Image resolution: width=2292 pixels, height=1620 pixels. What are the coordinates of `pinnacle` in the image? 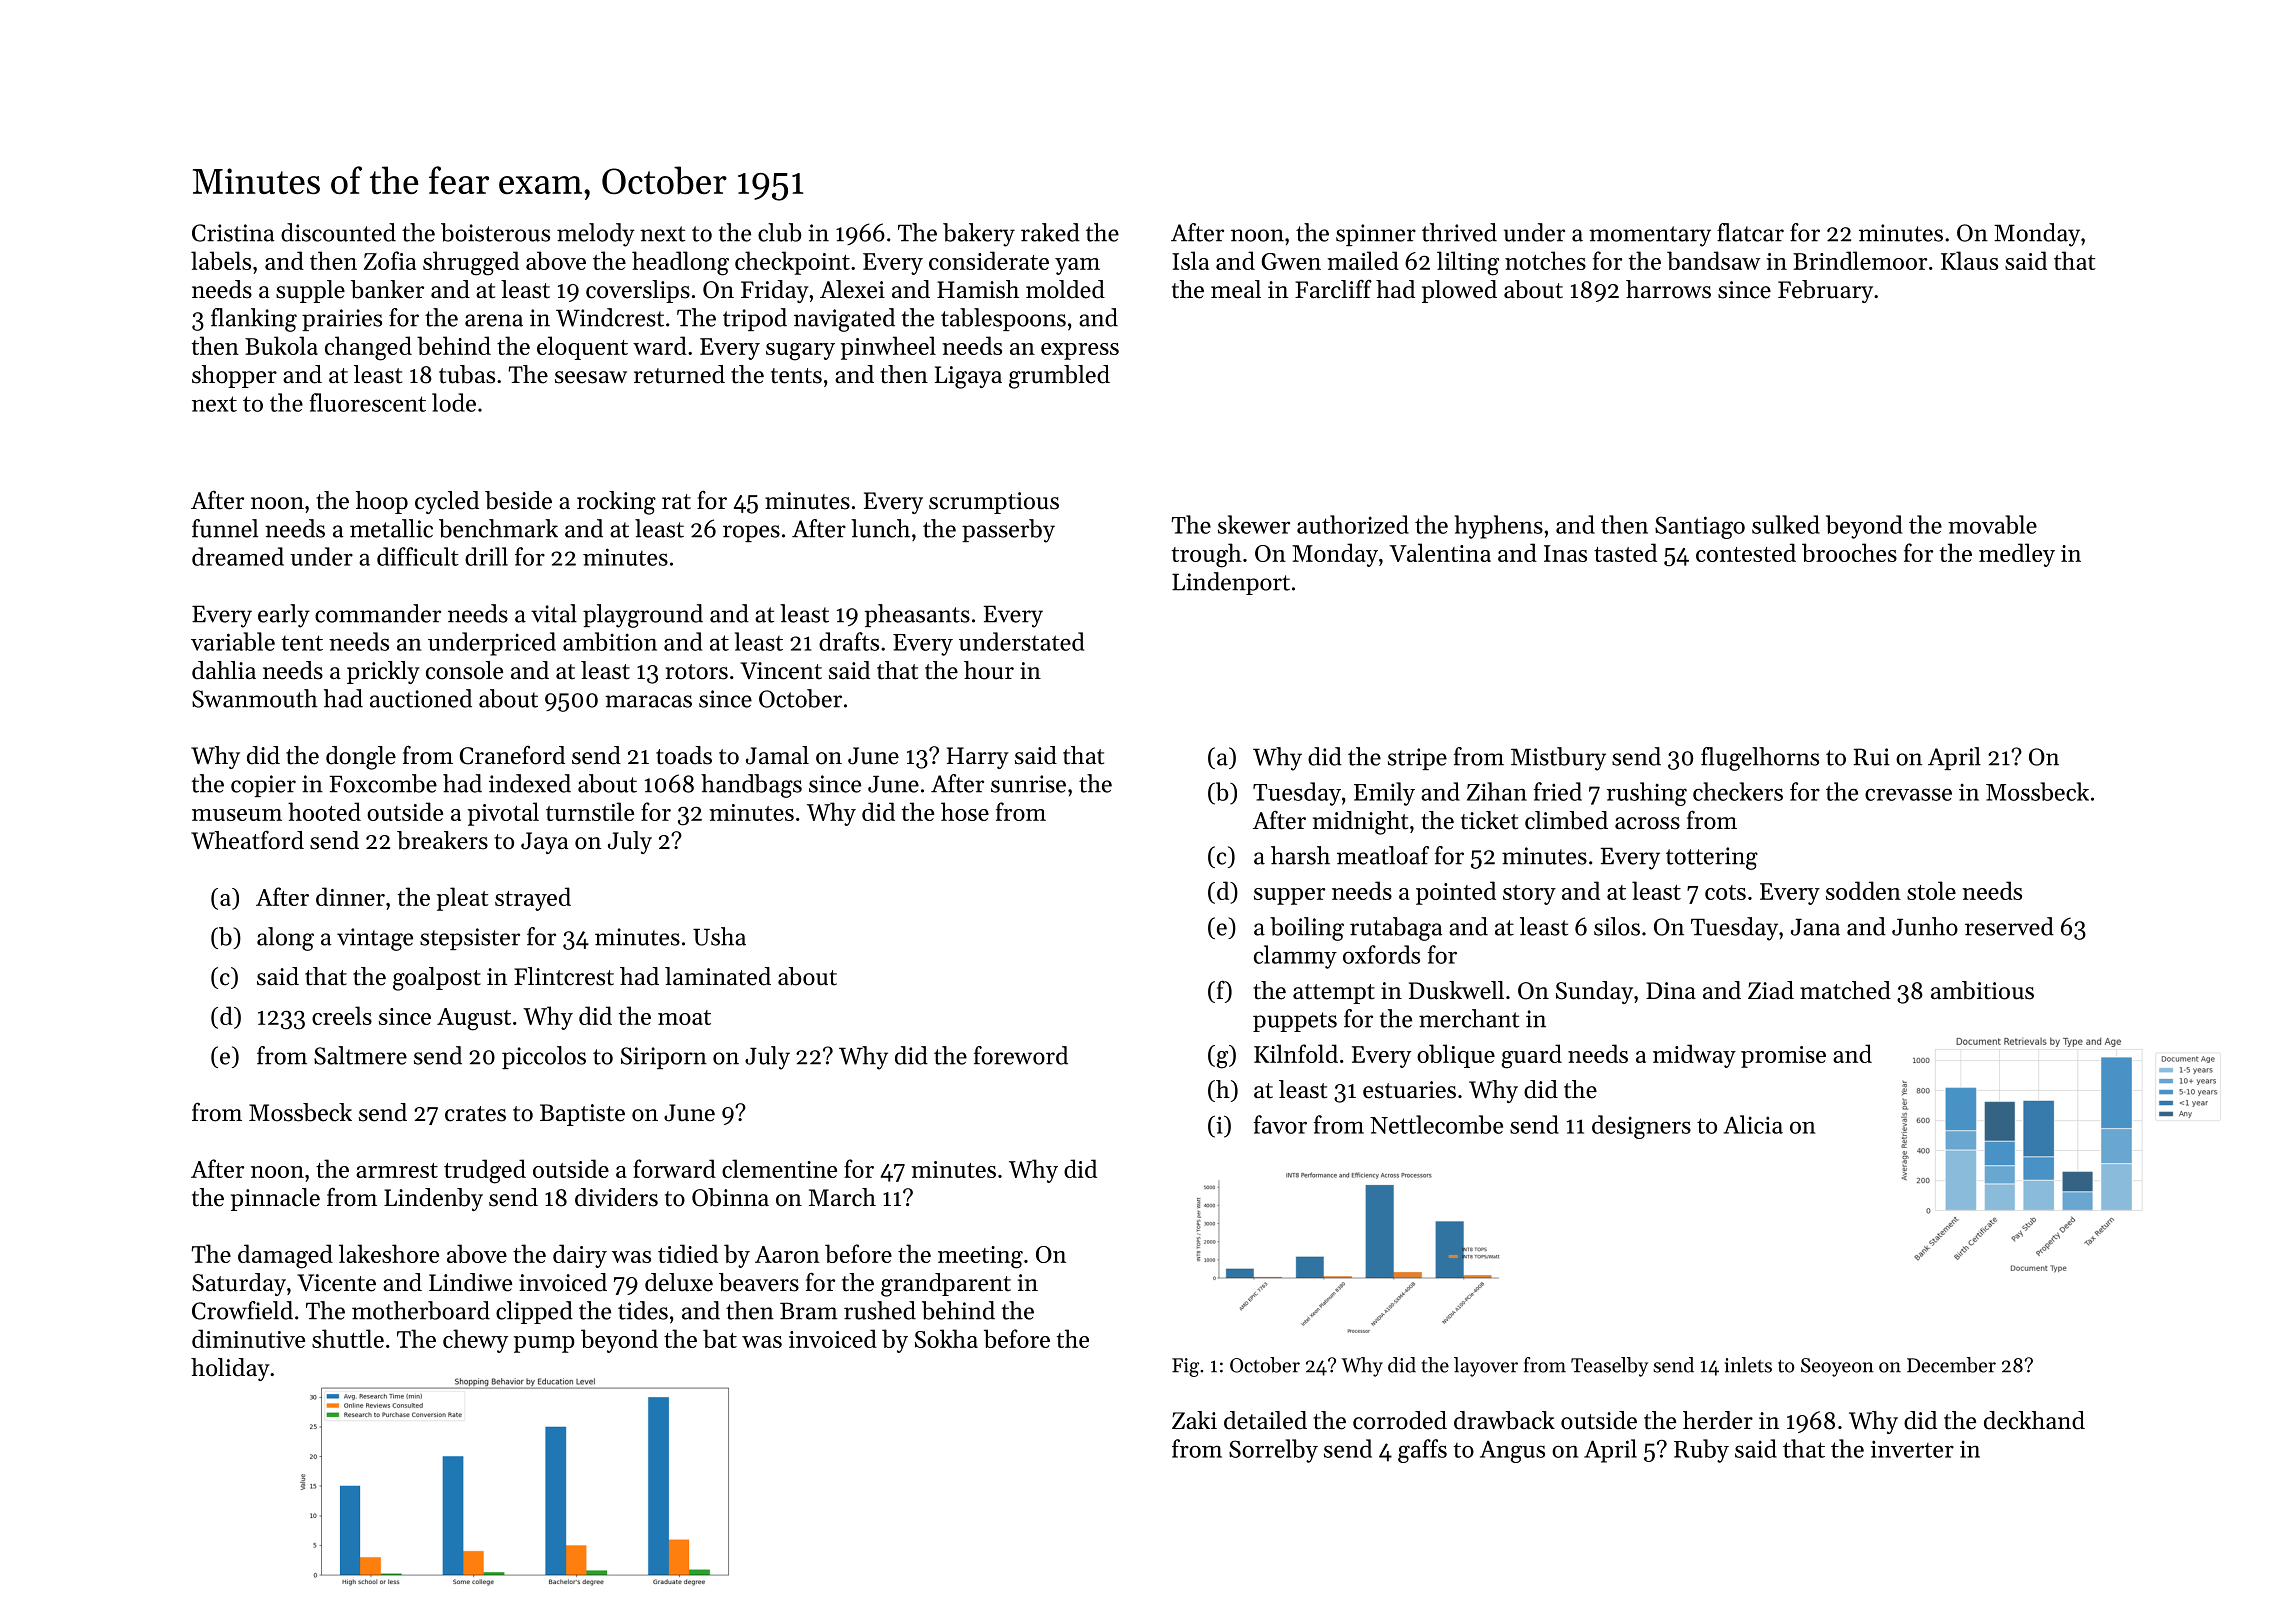 It's located at (275, 1199).
